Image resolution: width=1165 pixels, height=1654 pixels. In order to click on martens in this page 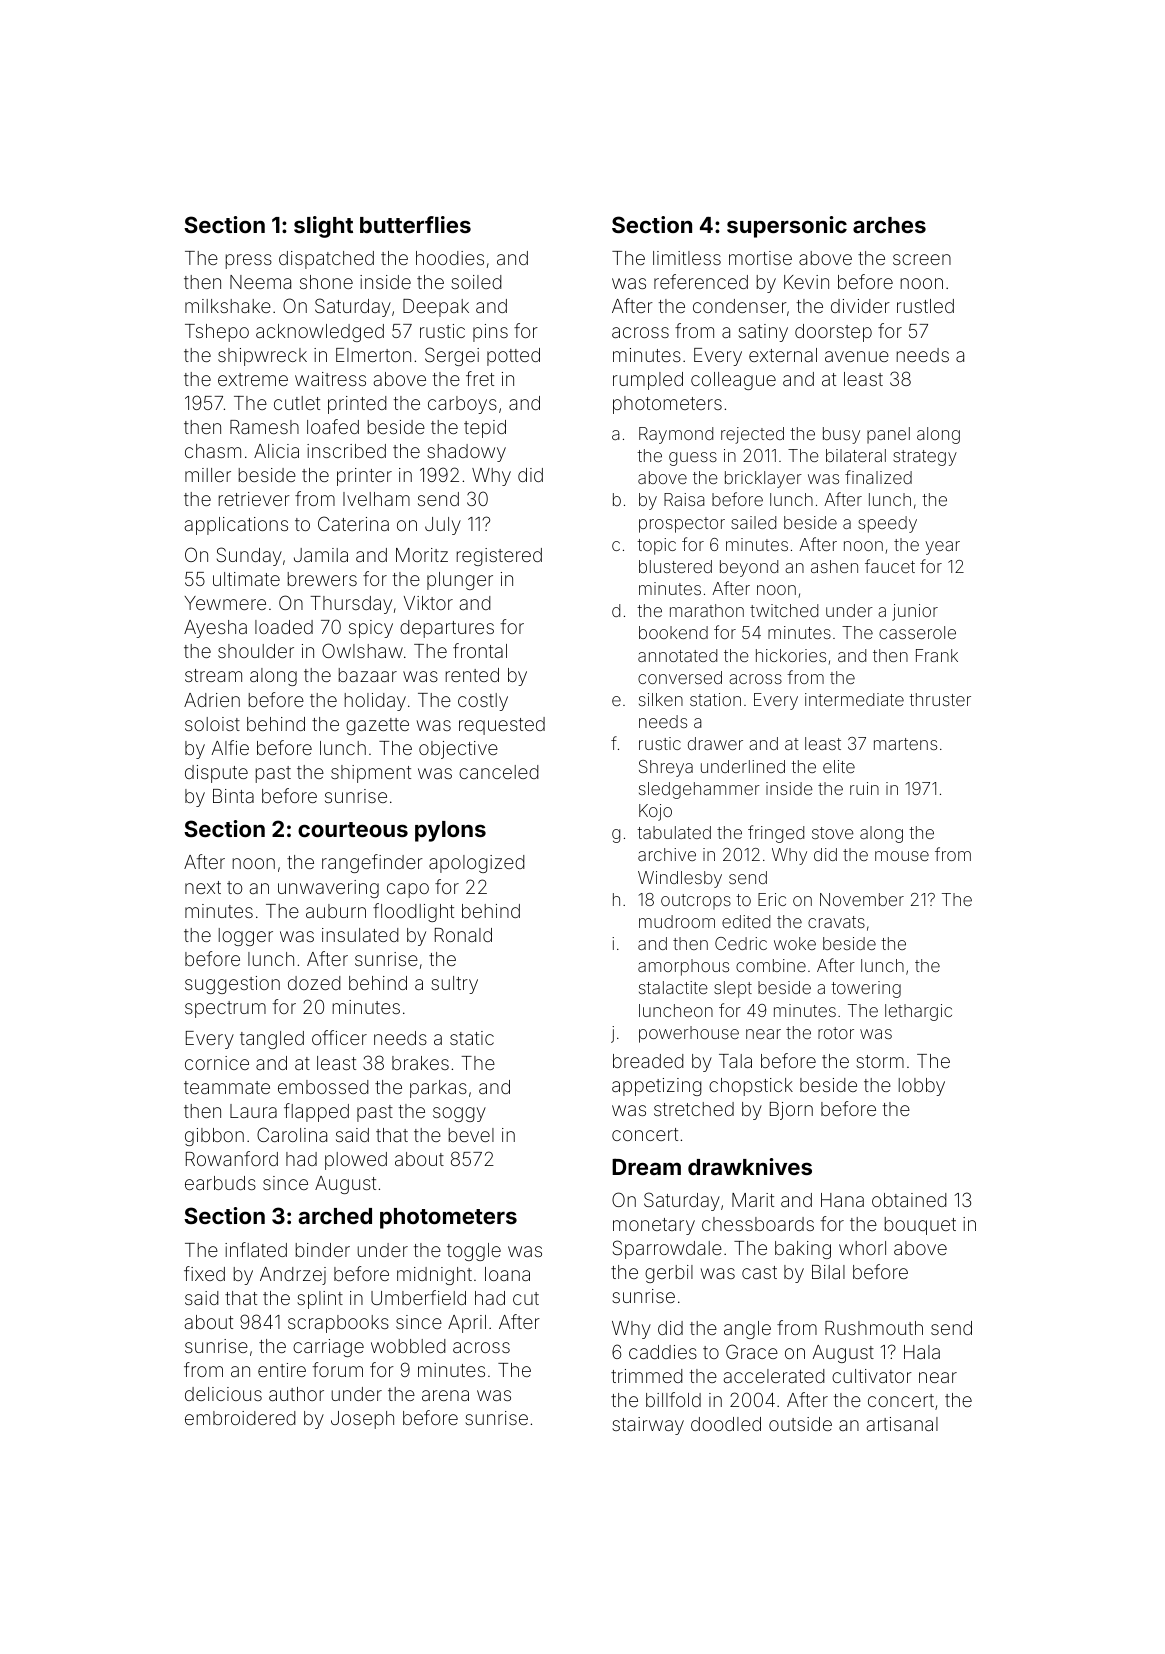, I will do `click(905, 744)`.
